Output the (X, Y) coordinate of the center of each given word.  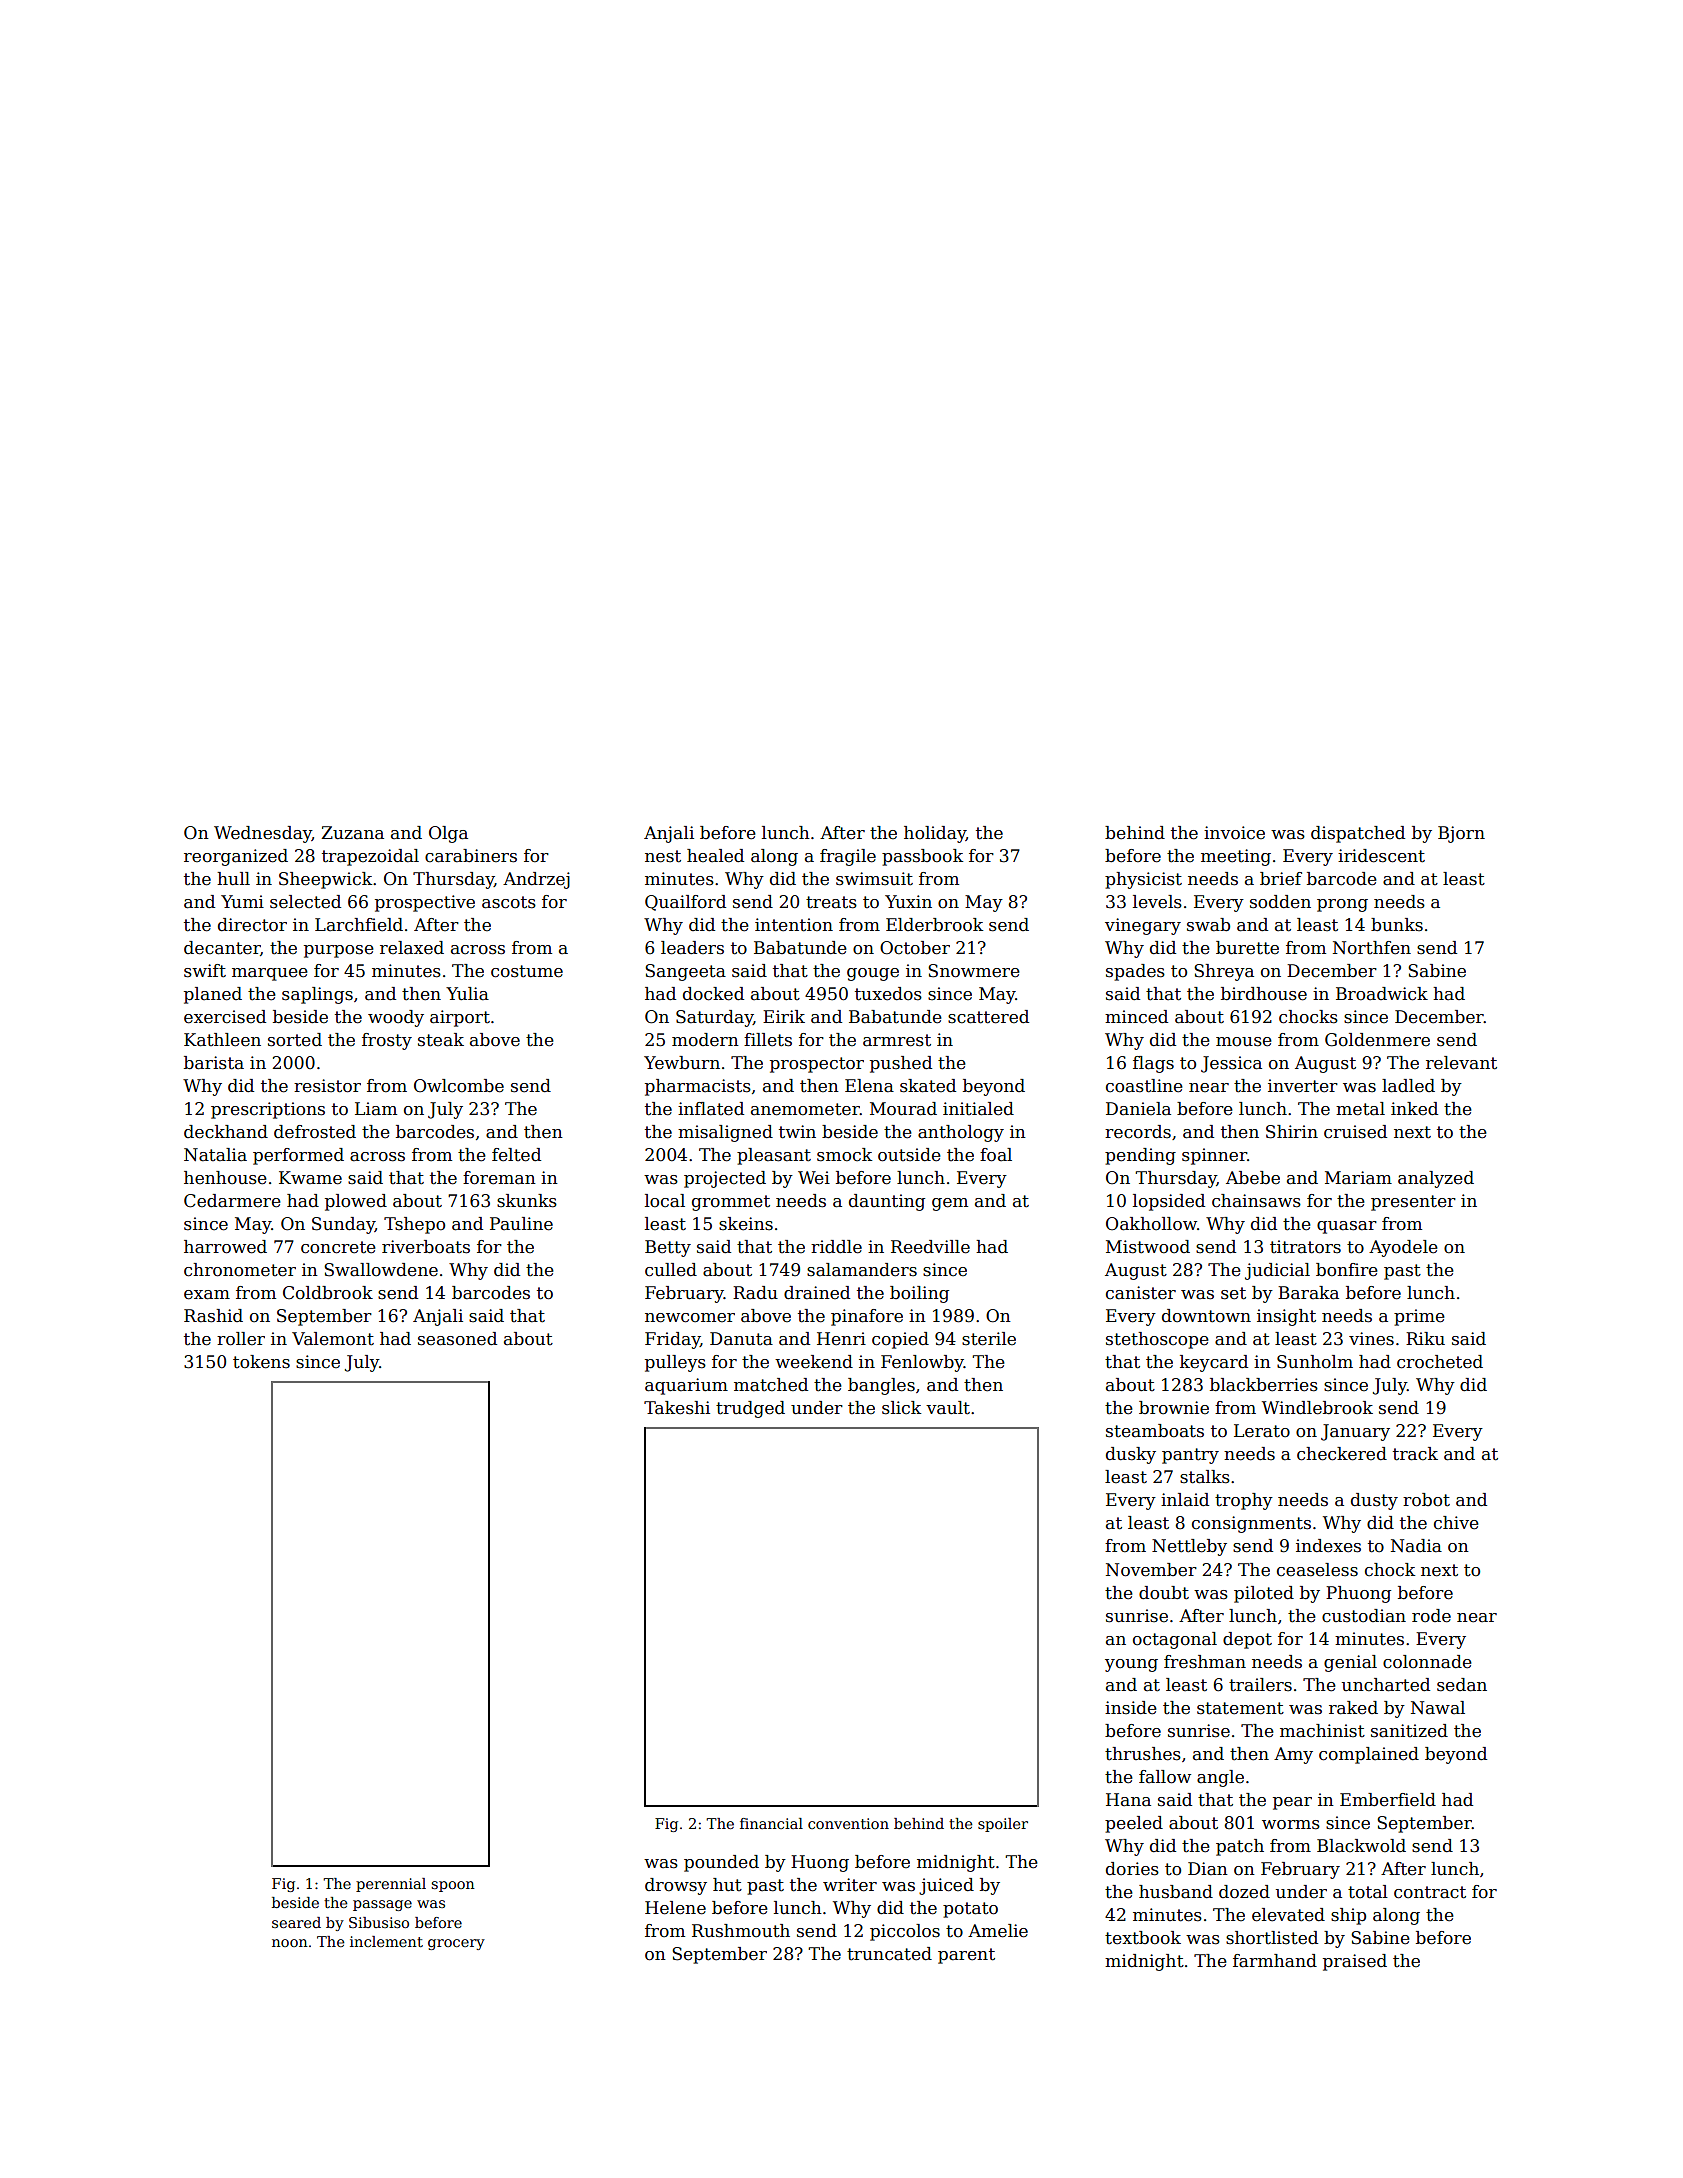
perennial (391, 1885)
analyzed (1436, 1179)
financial (771, 1823)
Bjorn (1461, 834)
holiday (935, 834)
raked (1353, 1708)
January (1355, 1432)
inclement (386, 1941)
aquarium (686, 1386)
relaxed (412, 948)
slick (901, 1408)
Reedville (930, 1247)
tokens (261, 1362)
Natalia (215, 1155)
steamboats (1155, 1431)
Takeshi (677, 1408)
